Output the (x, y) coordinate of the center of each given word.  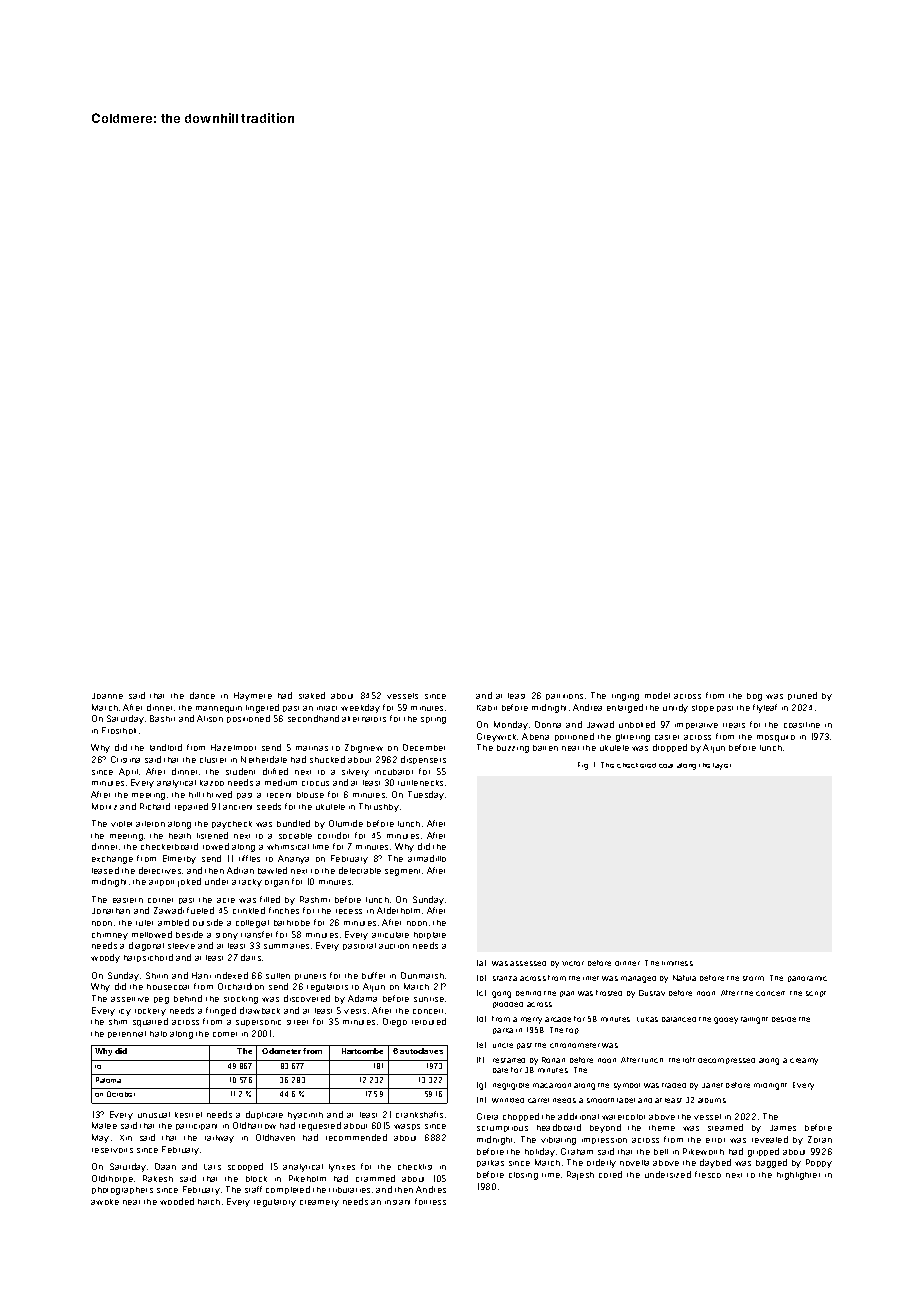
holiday (540, 1152)
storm (753, 978)
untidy (675, 708)
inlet (591, 978)
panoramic (807, 979)
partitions (564, 697)
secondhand (313, 718)
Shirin (157, 975)
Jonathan (111, 911)
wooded (177, 1201)
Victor (573, 963)
